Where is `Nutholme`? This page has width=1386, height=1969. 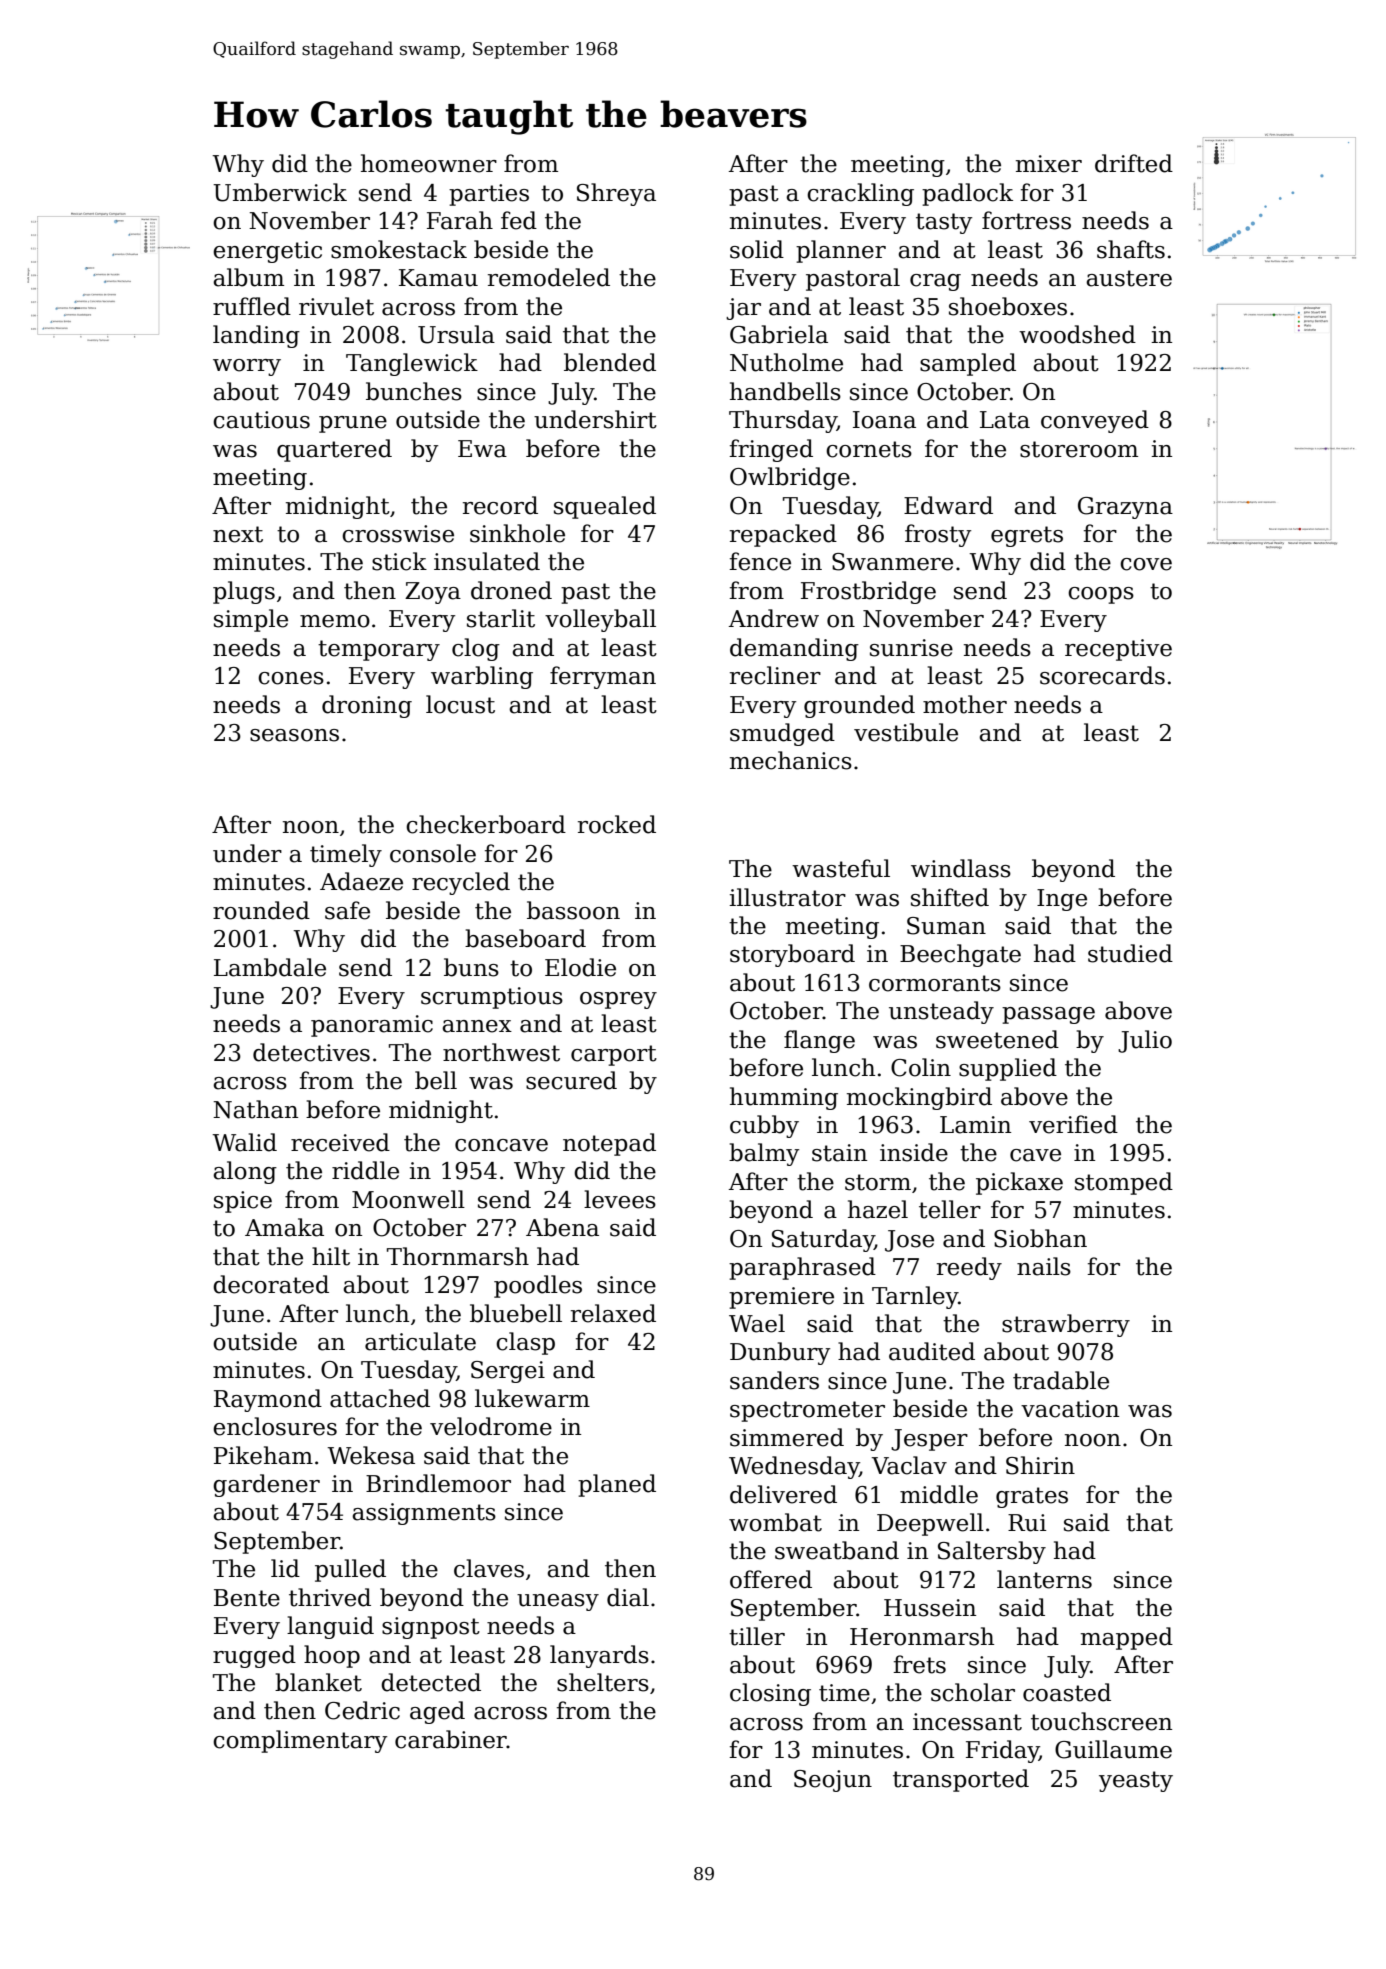 Nutholme is located at coordinates (786, 362).
